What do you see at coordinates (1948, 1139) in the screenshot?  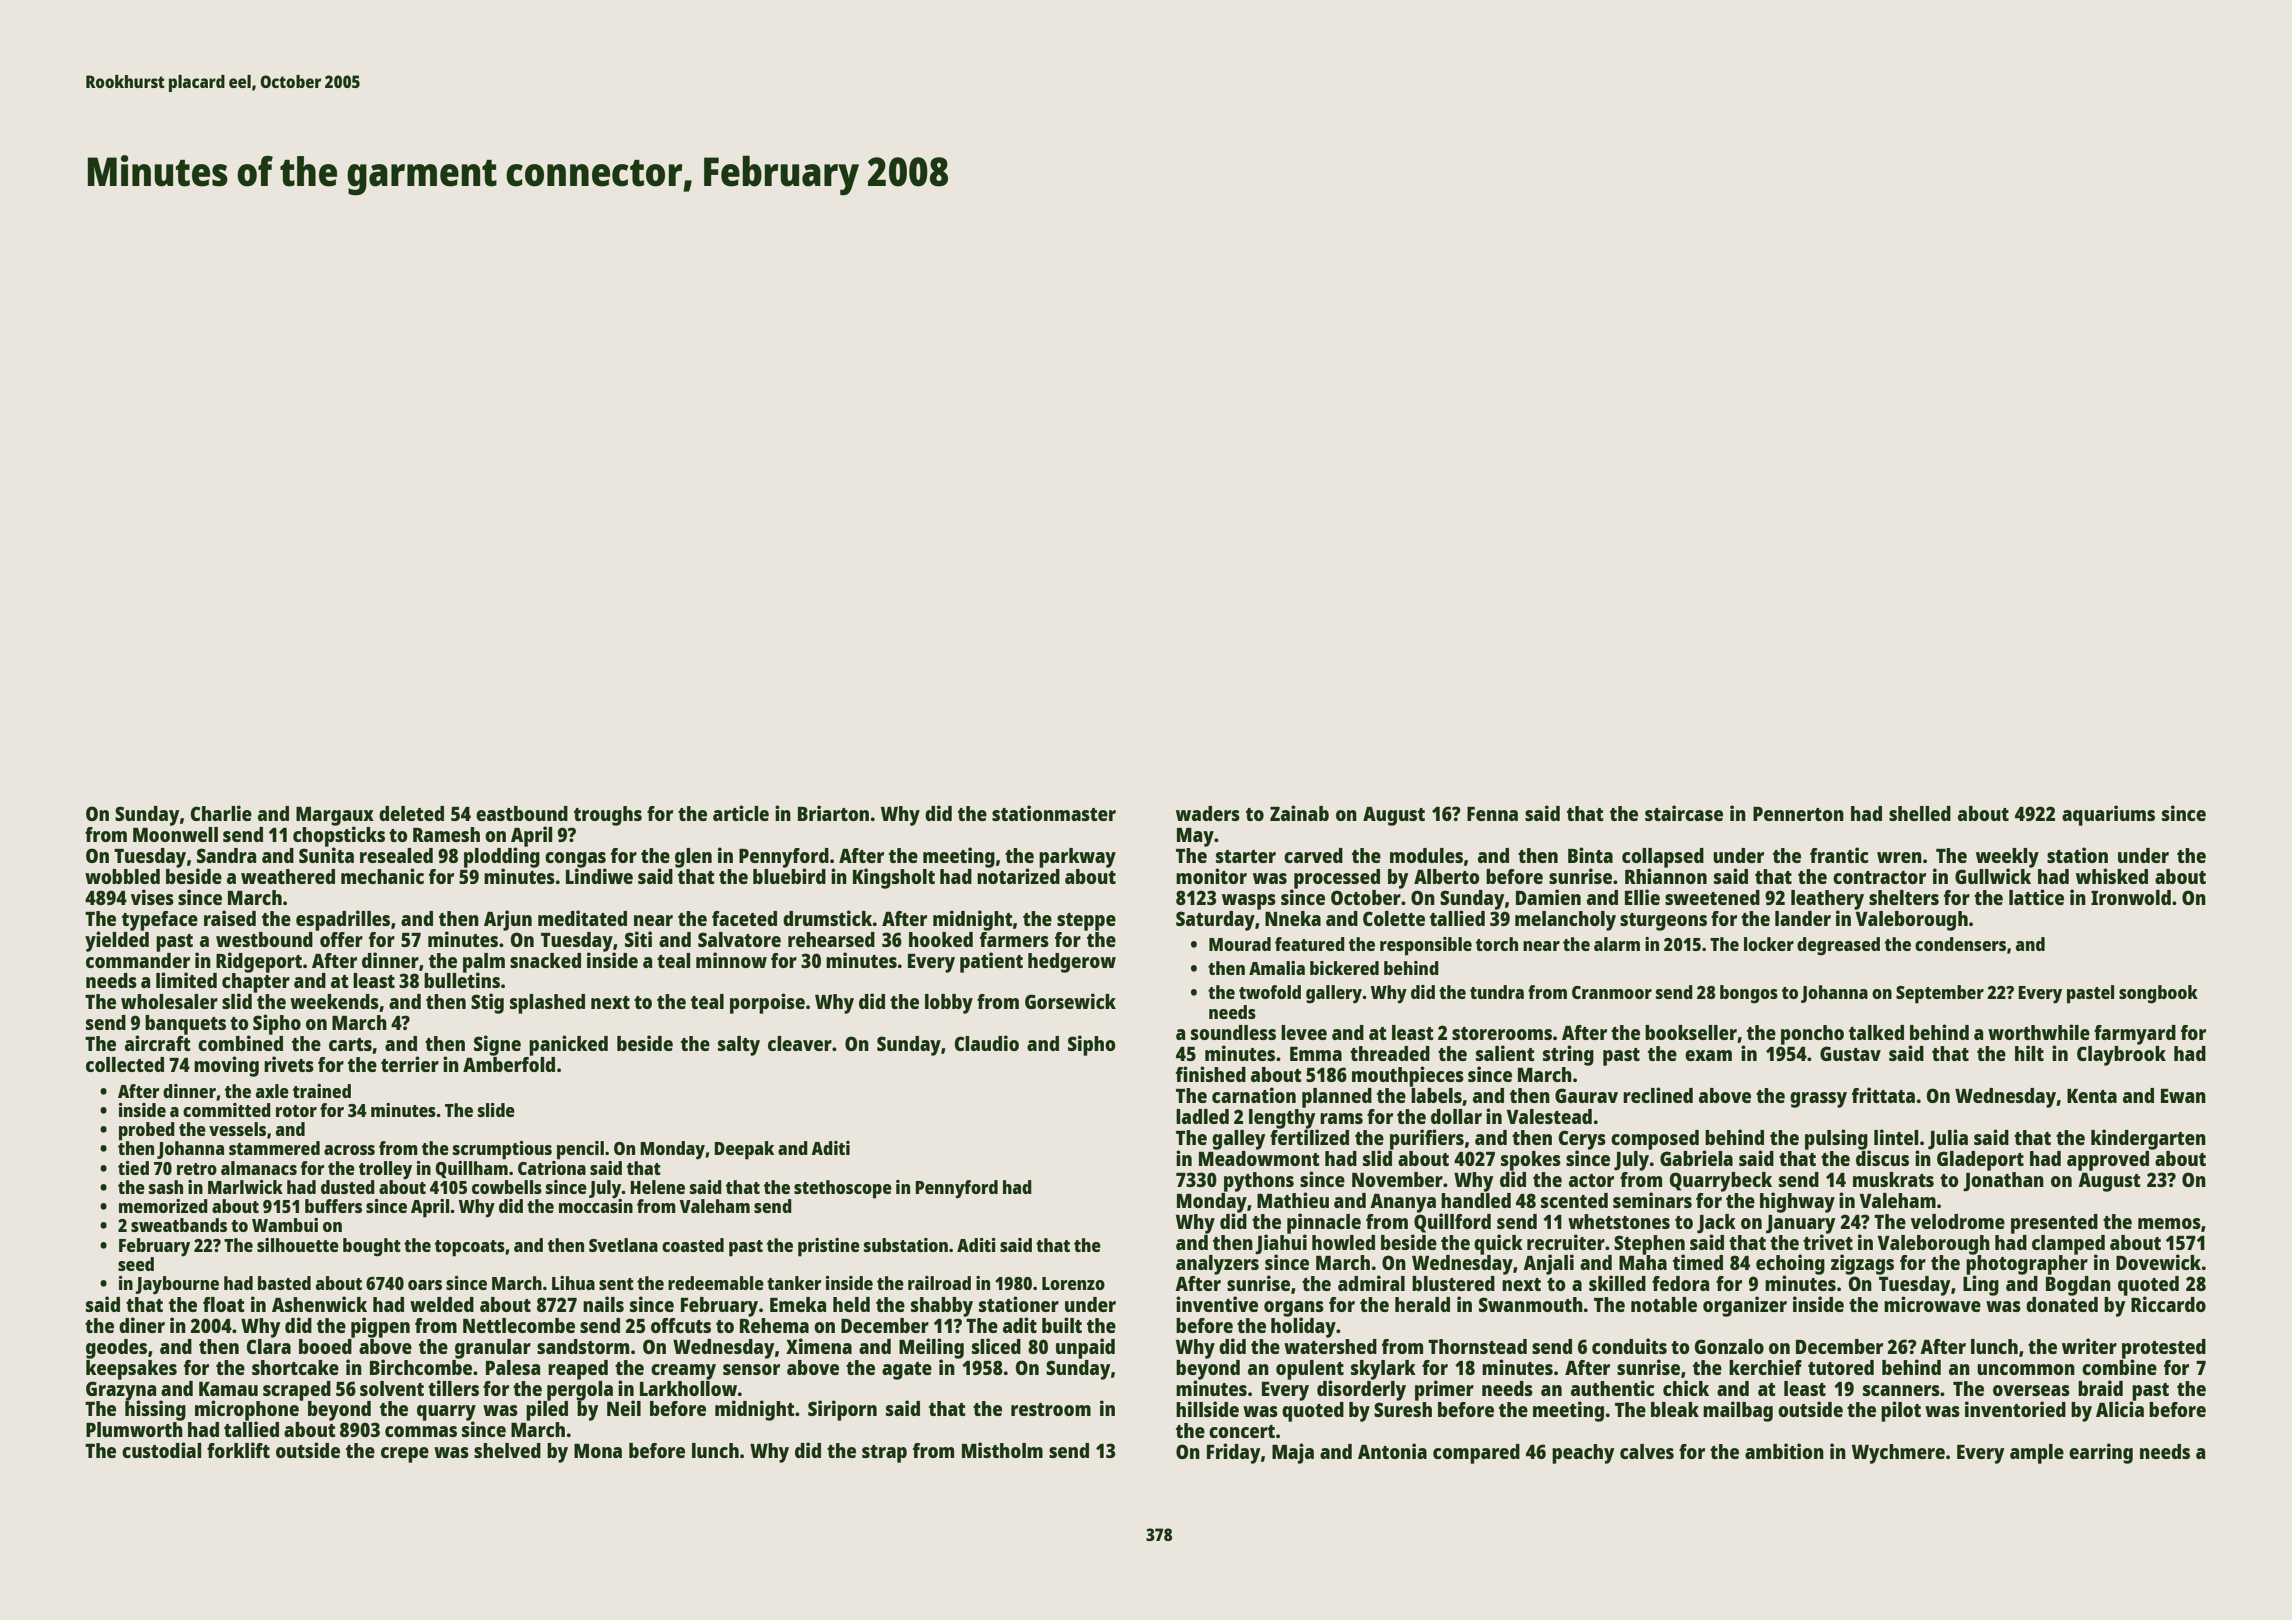 I see `Julia` at bounding box center [1948, 1139].
